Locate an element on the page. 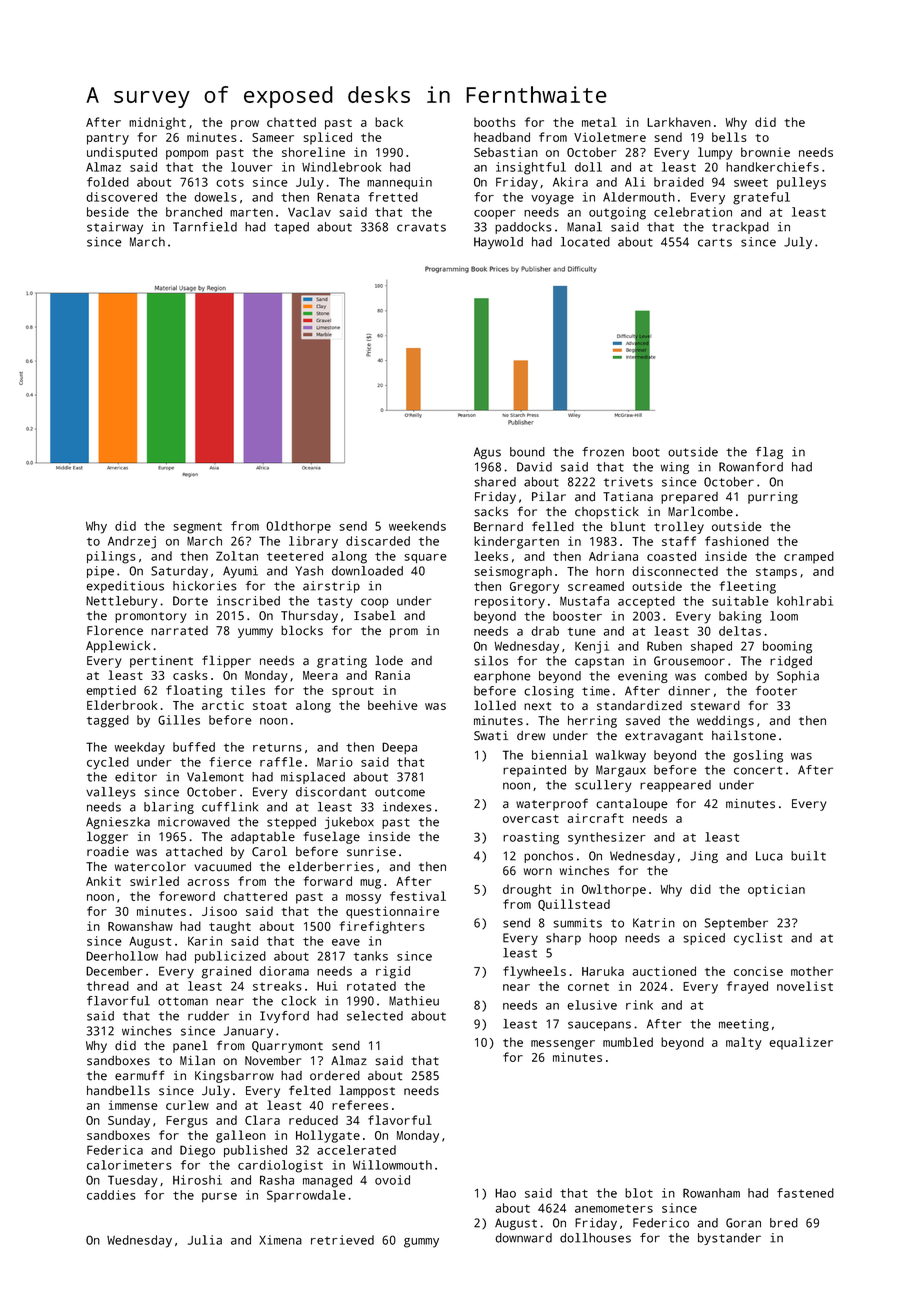 The width and height of the page is (924, 1308). weekends is located at coordinates (417, 526).
